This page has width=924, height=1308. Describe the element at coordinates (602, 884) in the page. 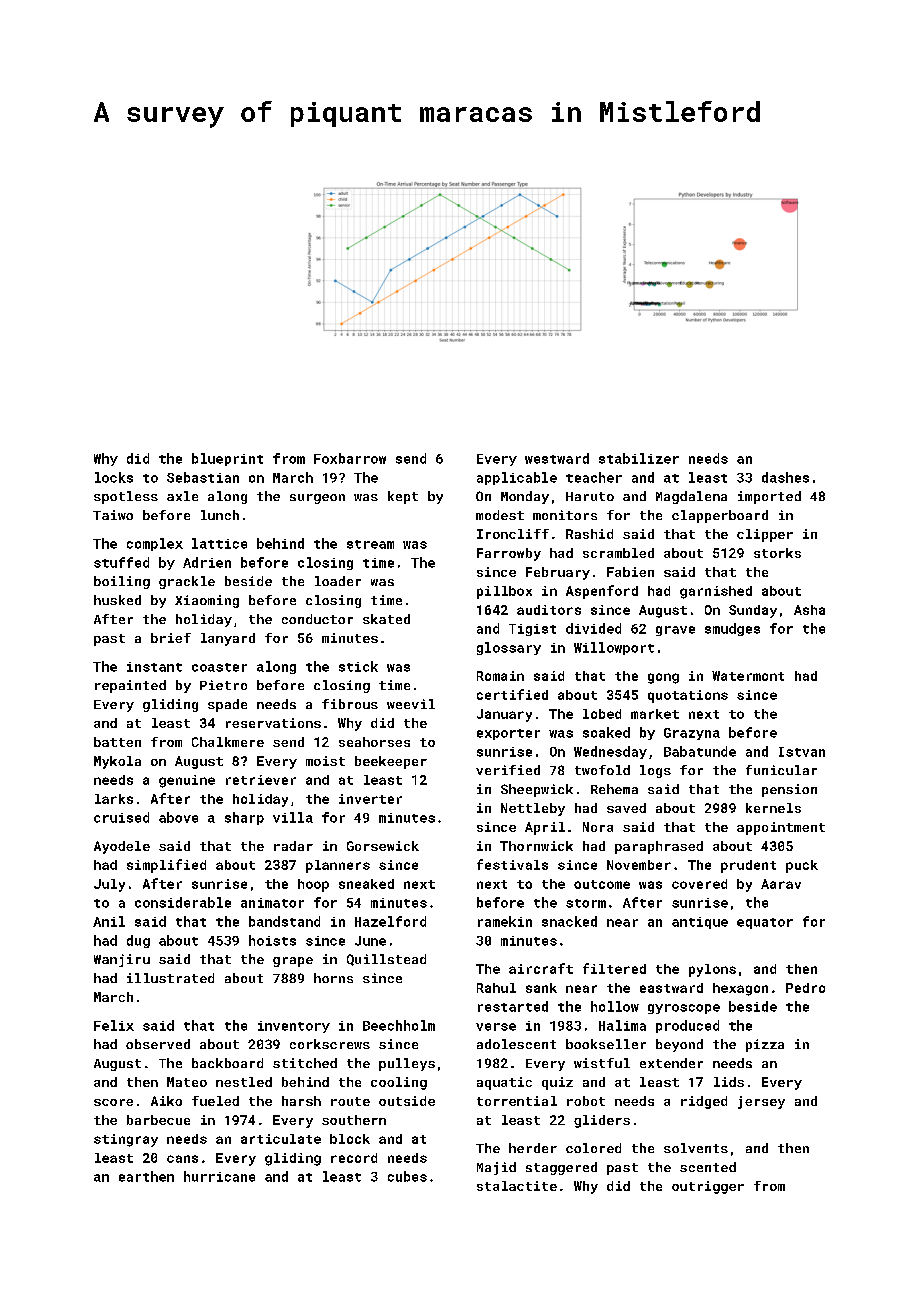

I see `outcome` at that location.
